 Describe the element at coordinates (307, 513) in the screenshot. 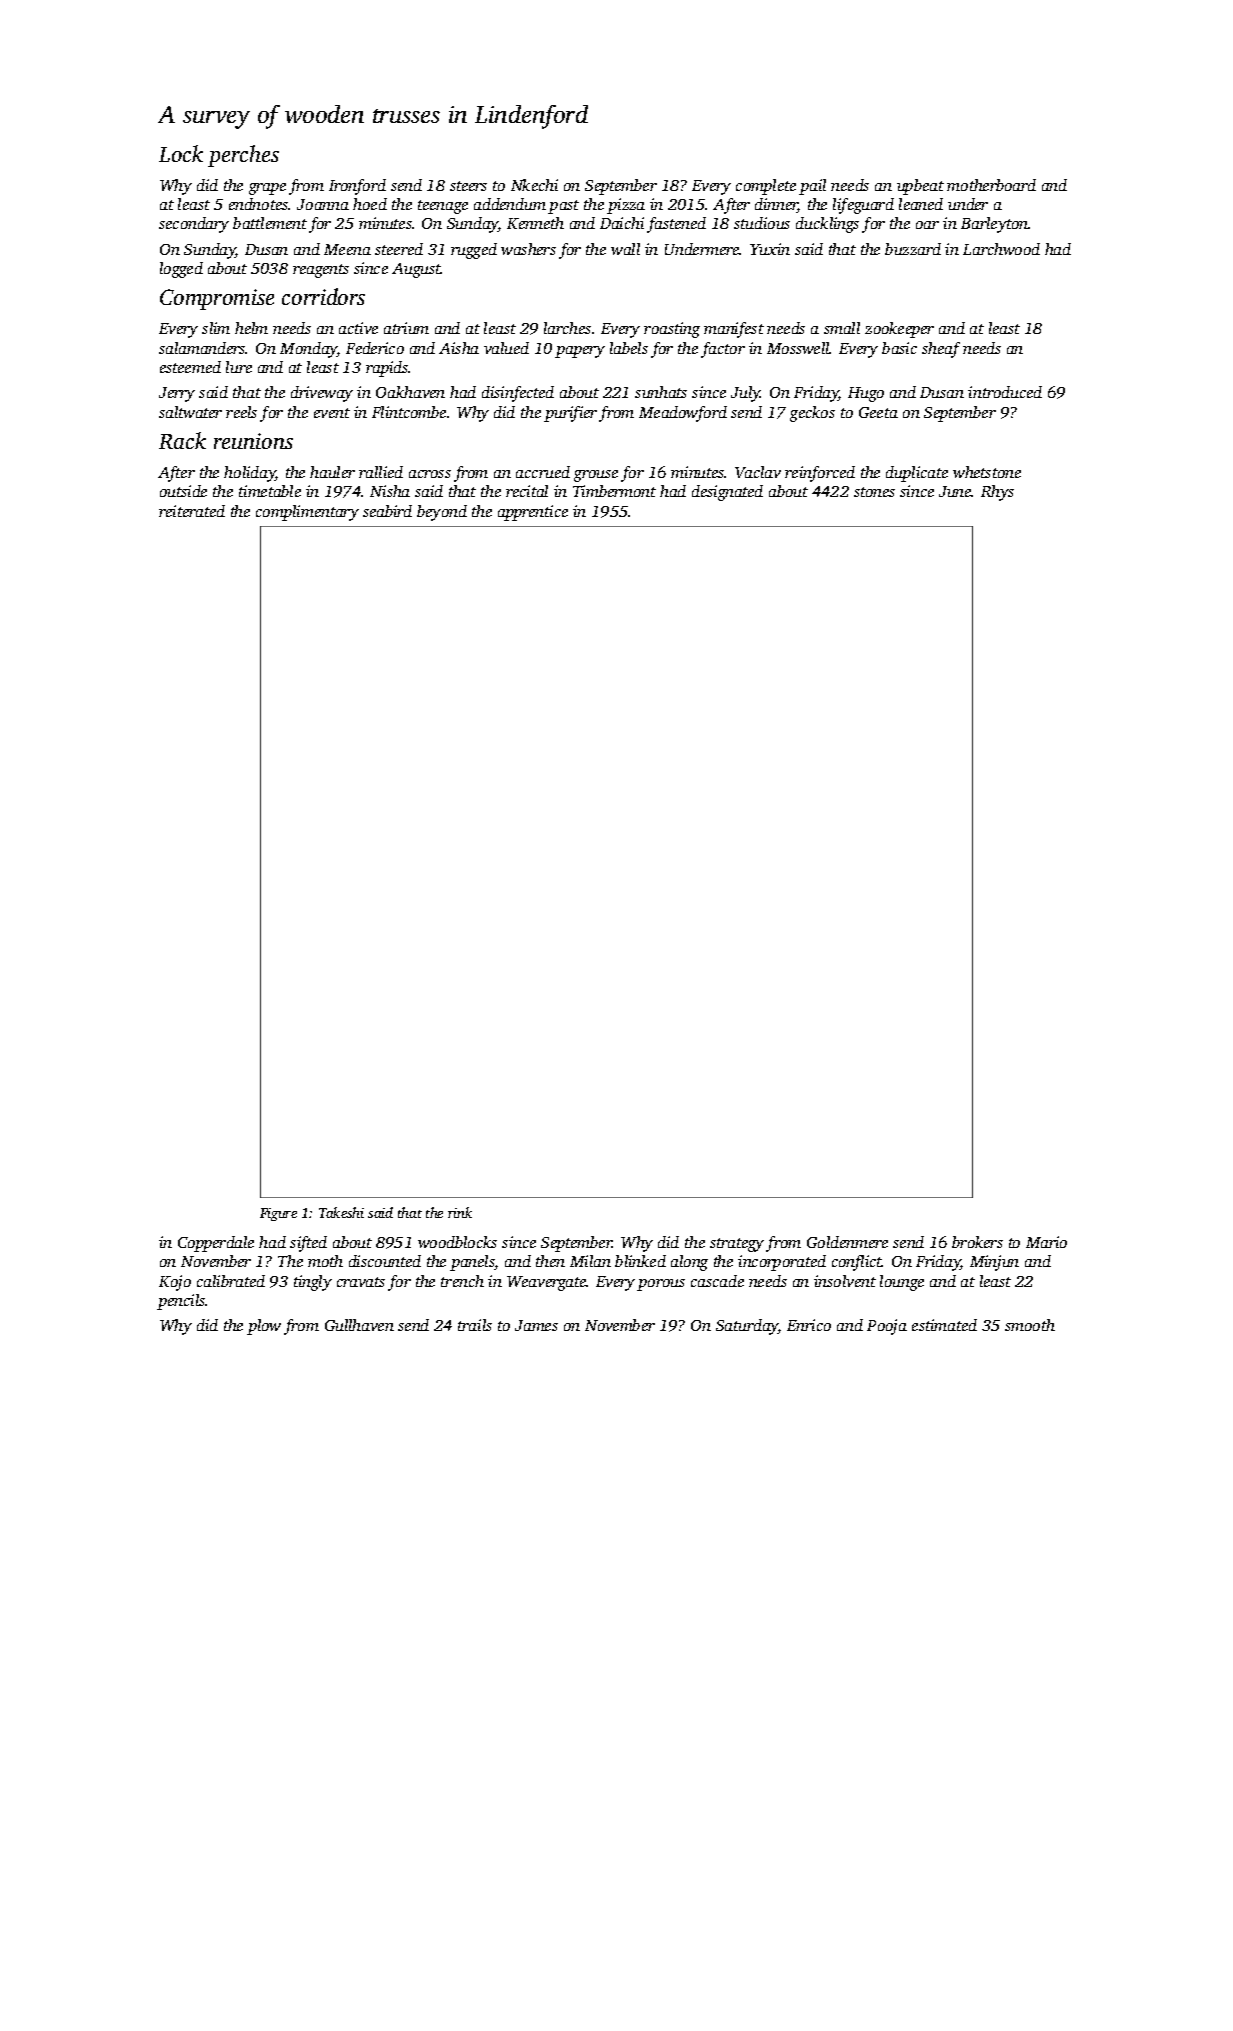

I see `complimentary` at that location.
